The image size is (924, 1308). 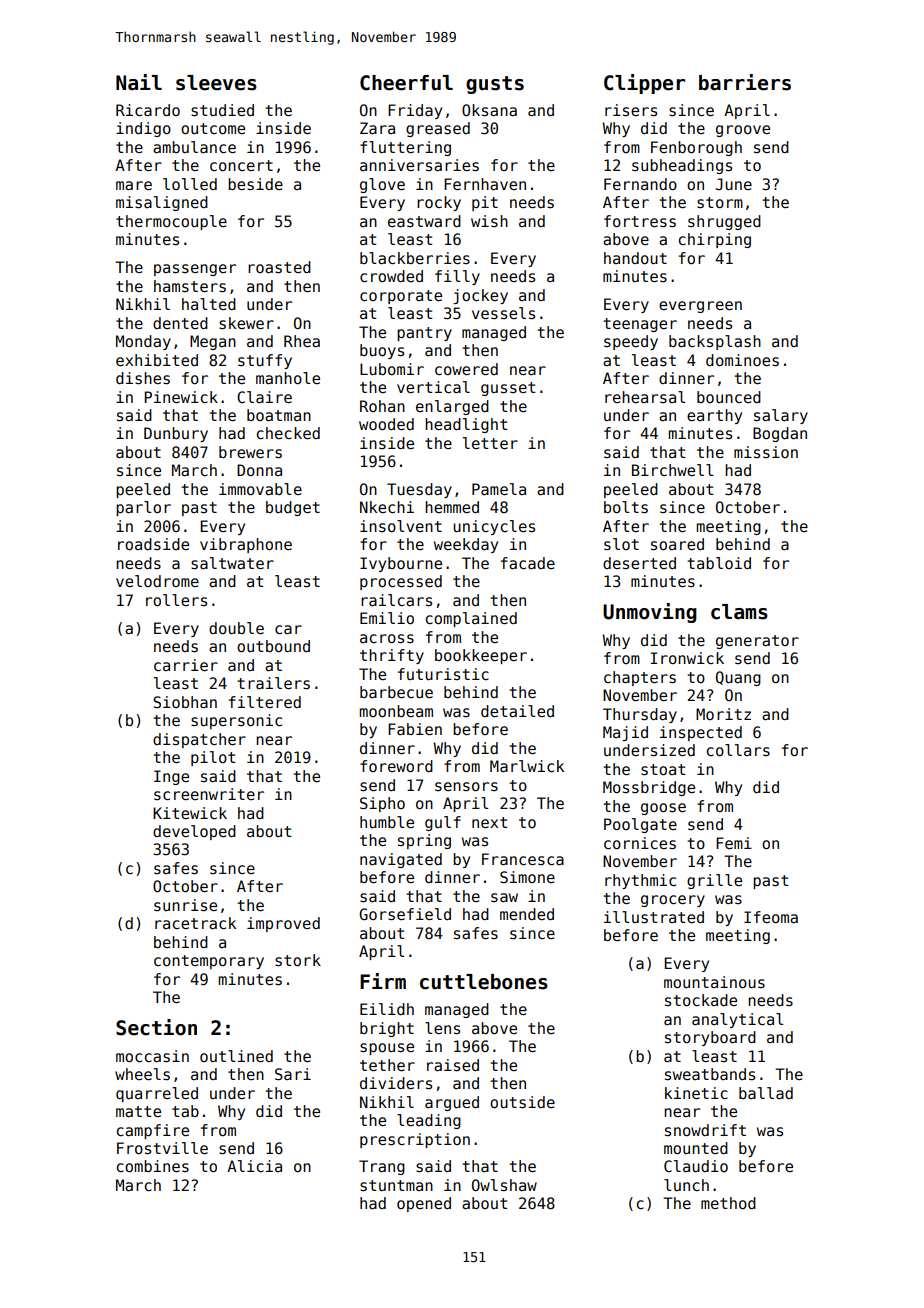 I want to click on generator, so click(x=757, y=642).
